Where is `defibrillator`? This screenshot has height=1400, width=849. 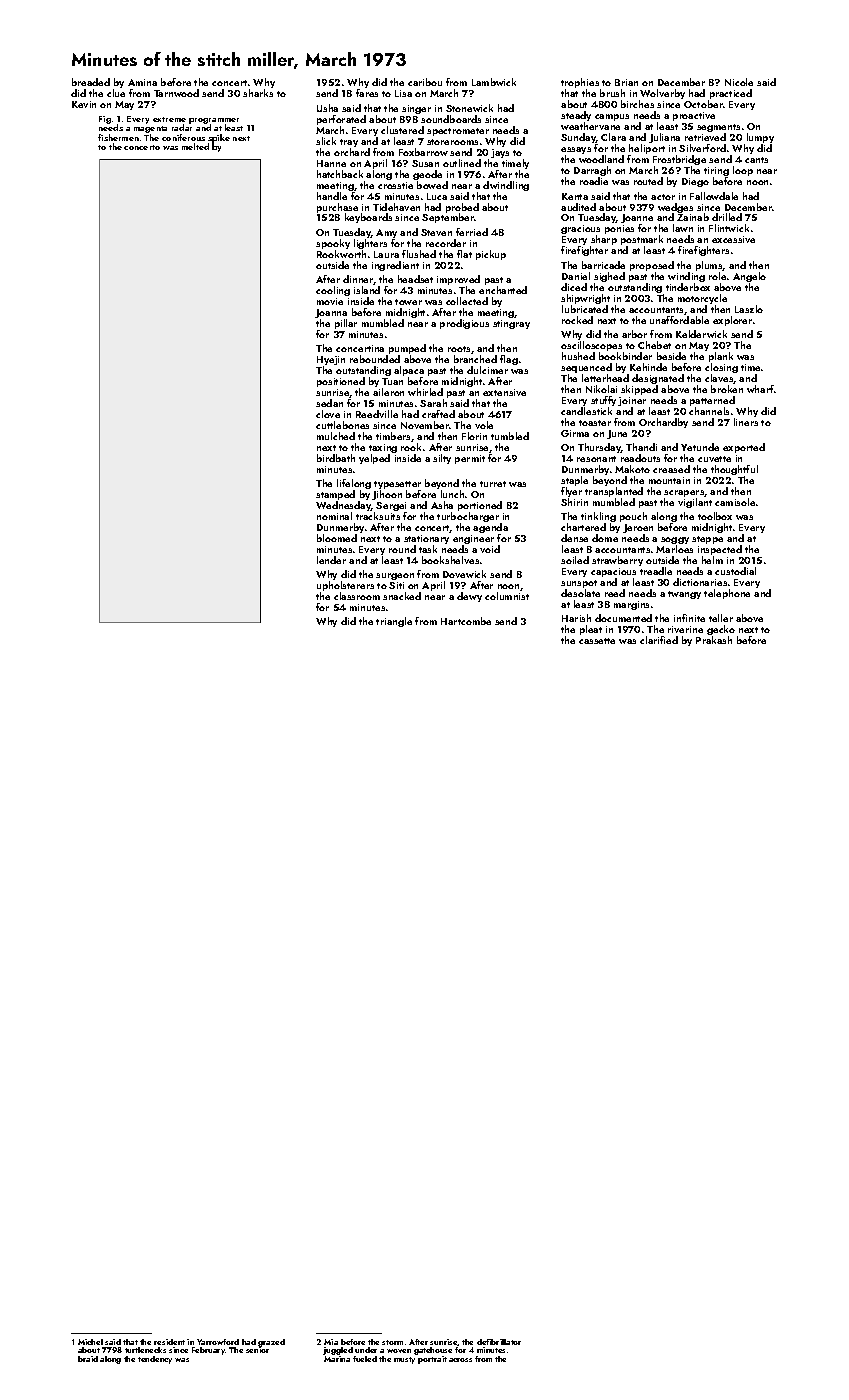 defibrillator is located at coordinates (499, 1342).
